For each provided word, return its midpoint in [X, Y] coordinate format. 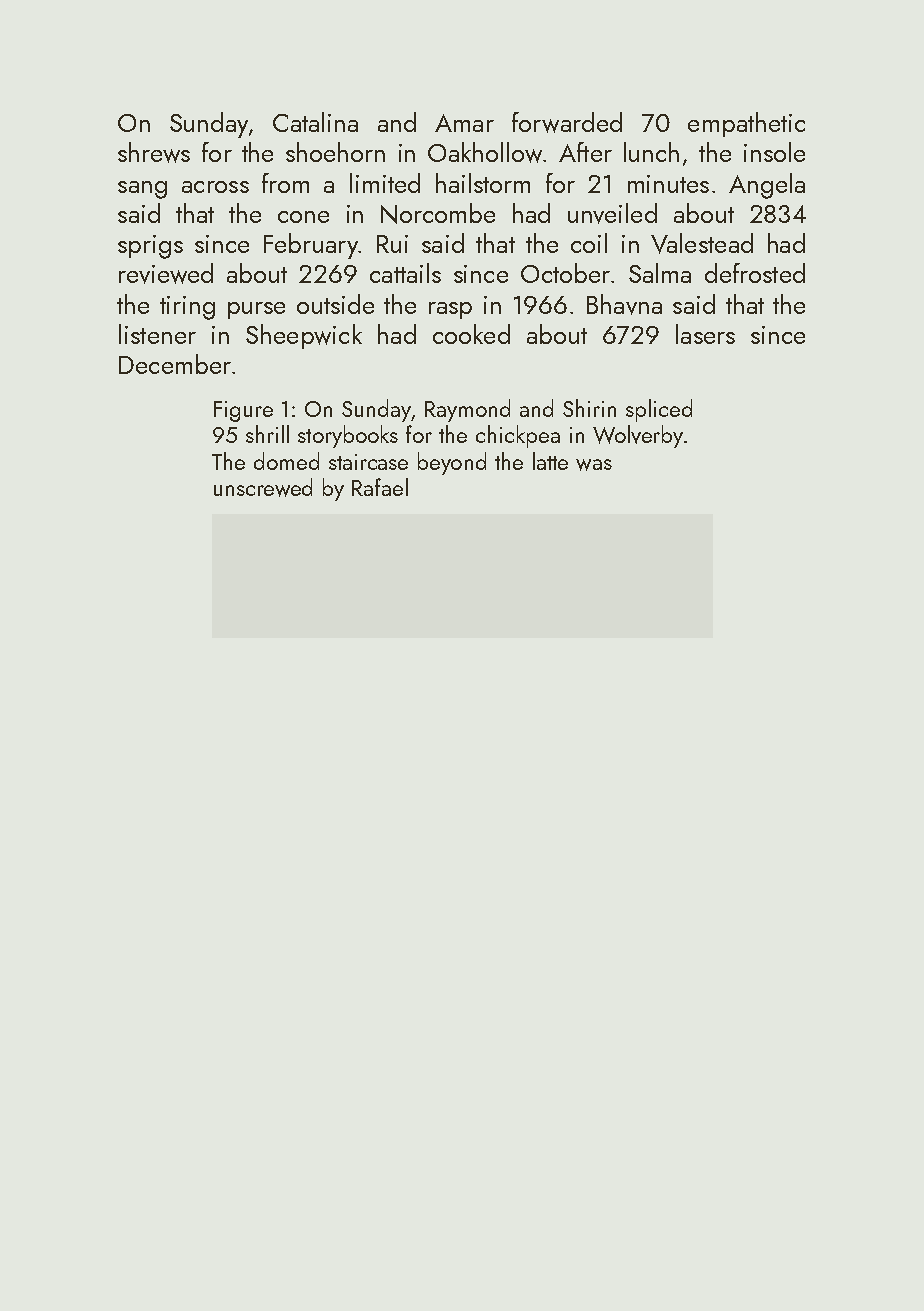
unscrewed [263, 487]
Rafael [380, 487]
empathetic [746, 124]
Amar [464, 123]
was [594, 465]
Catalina [315, 122]
